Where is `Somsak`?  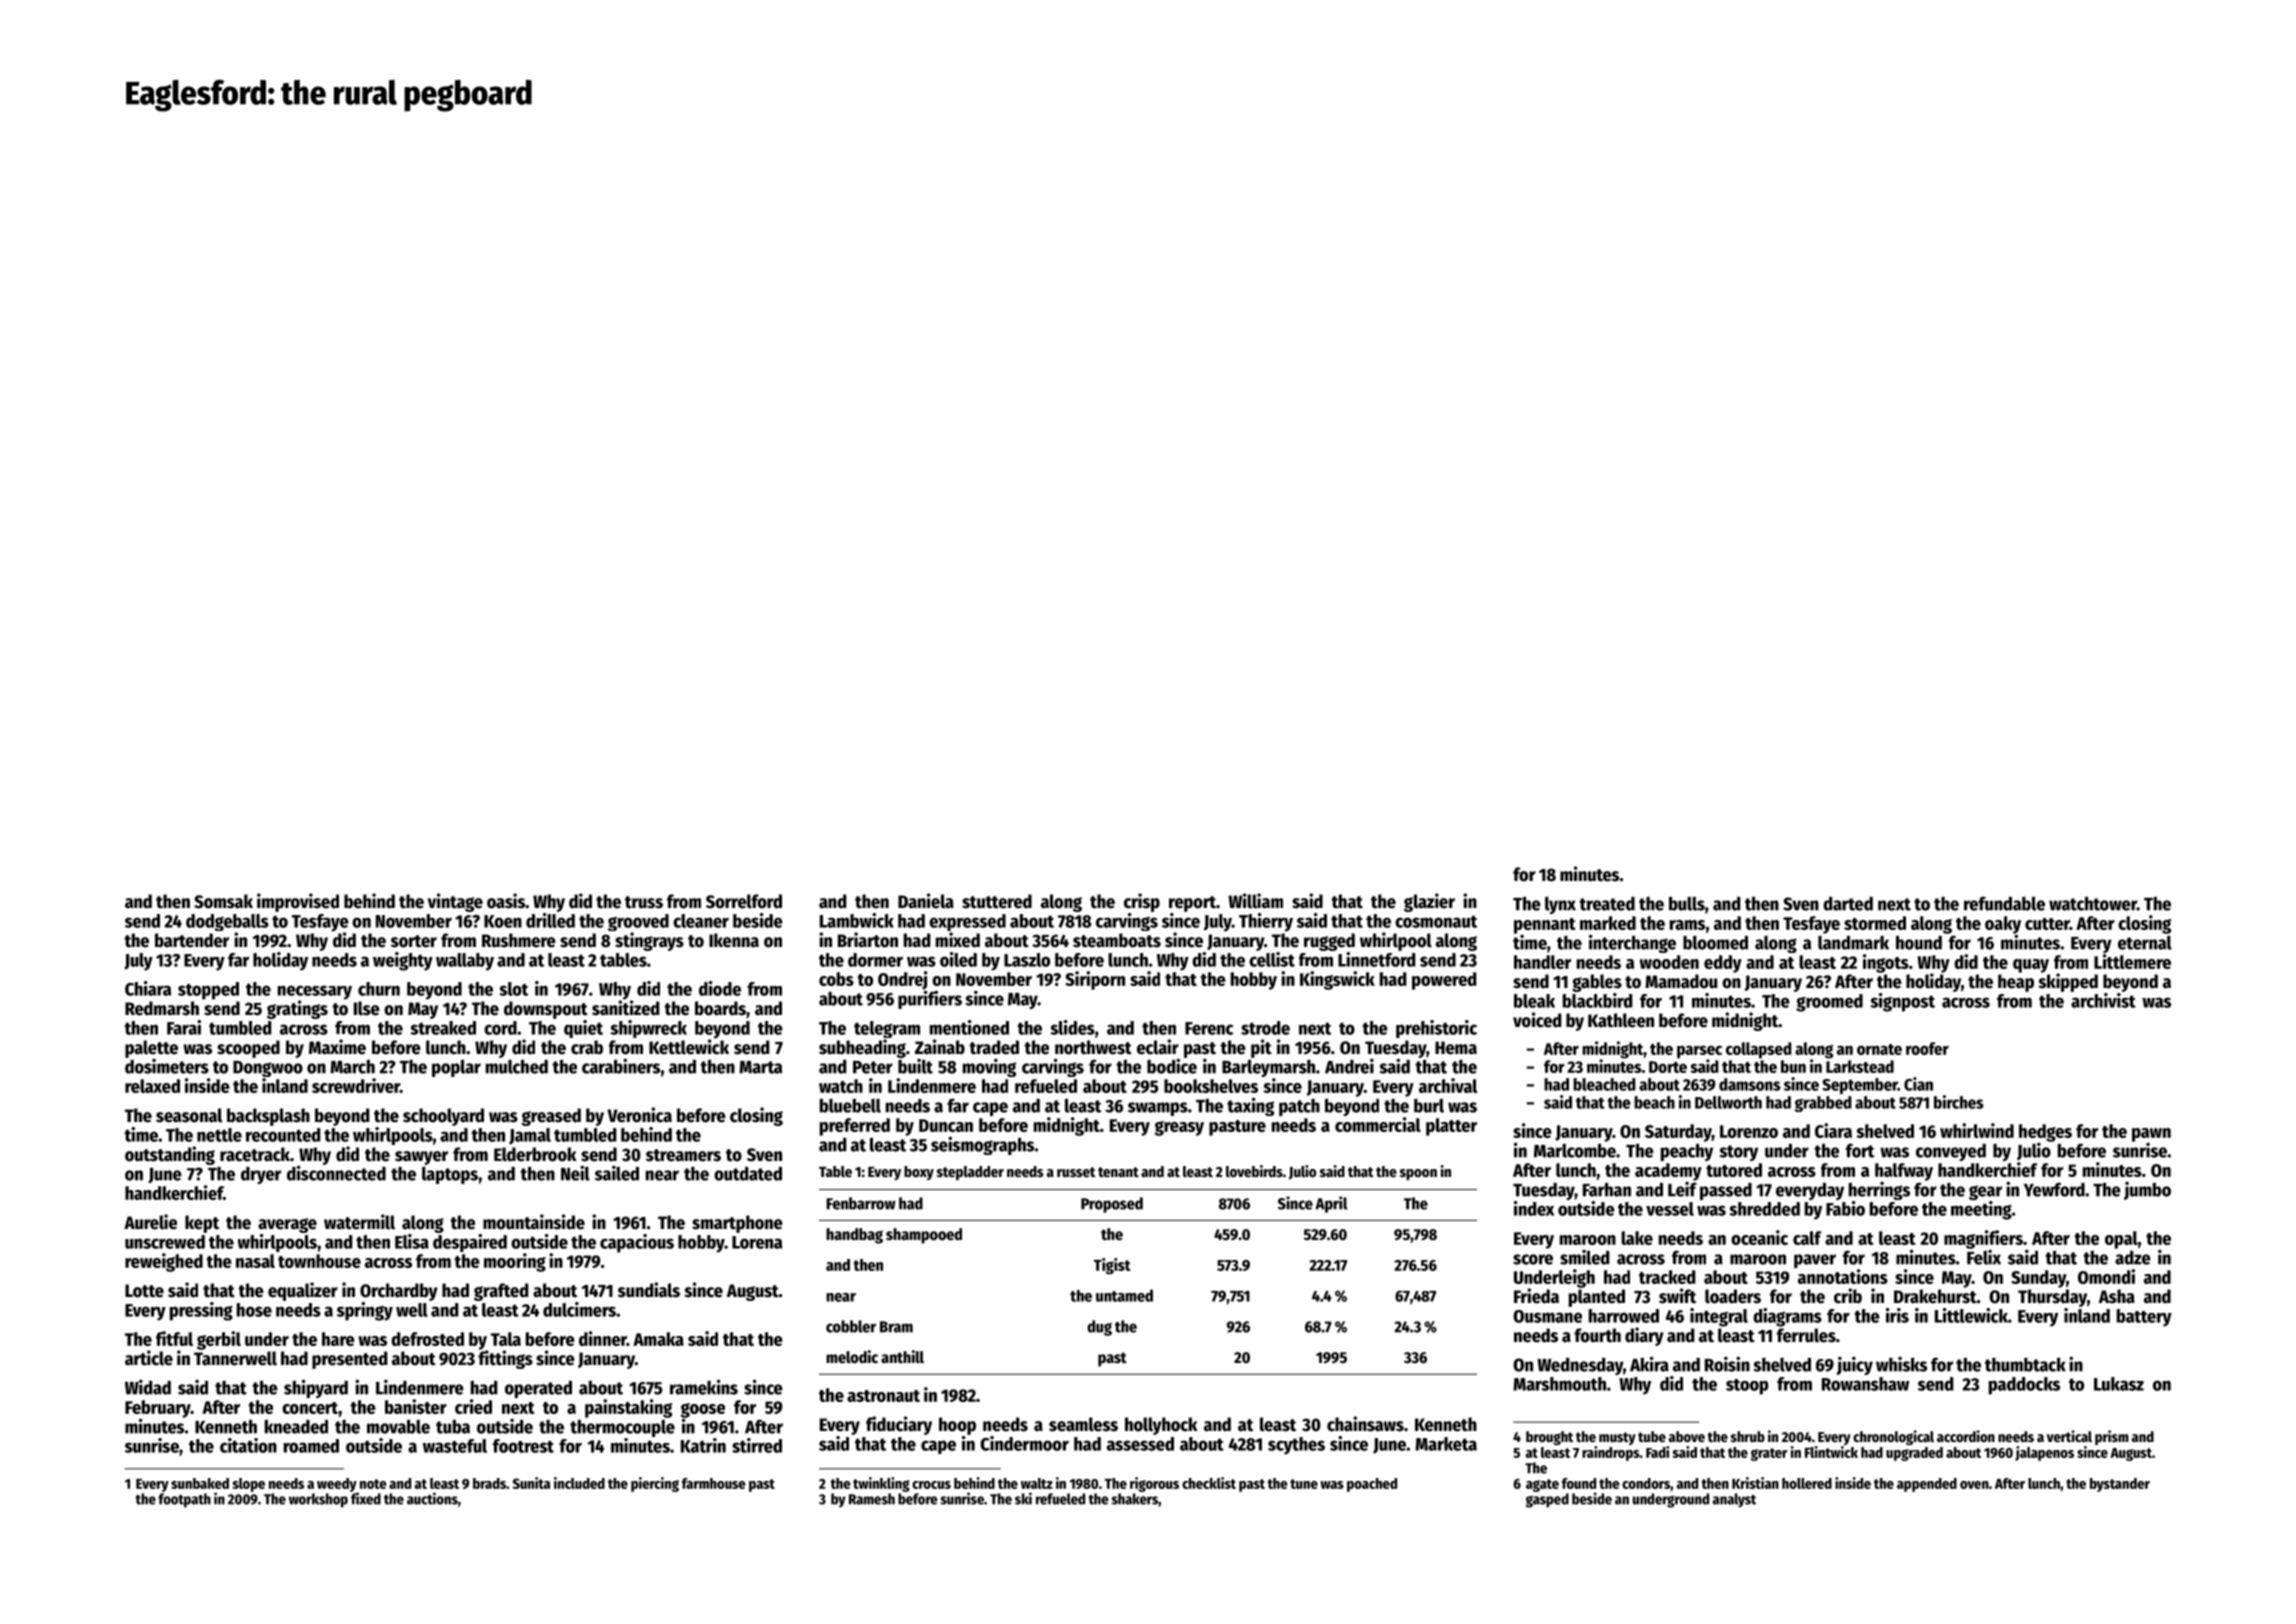
Somsak is located at coordinates (223, 901).
